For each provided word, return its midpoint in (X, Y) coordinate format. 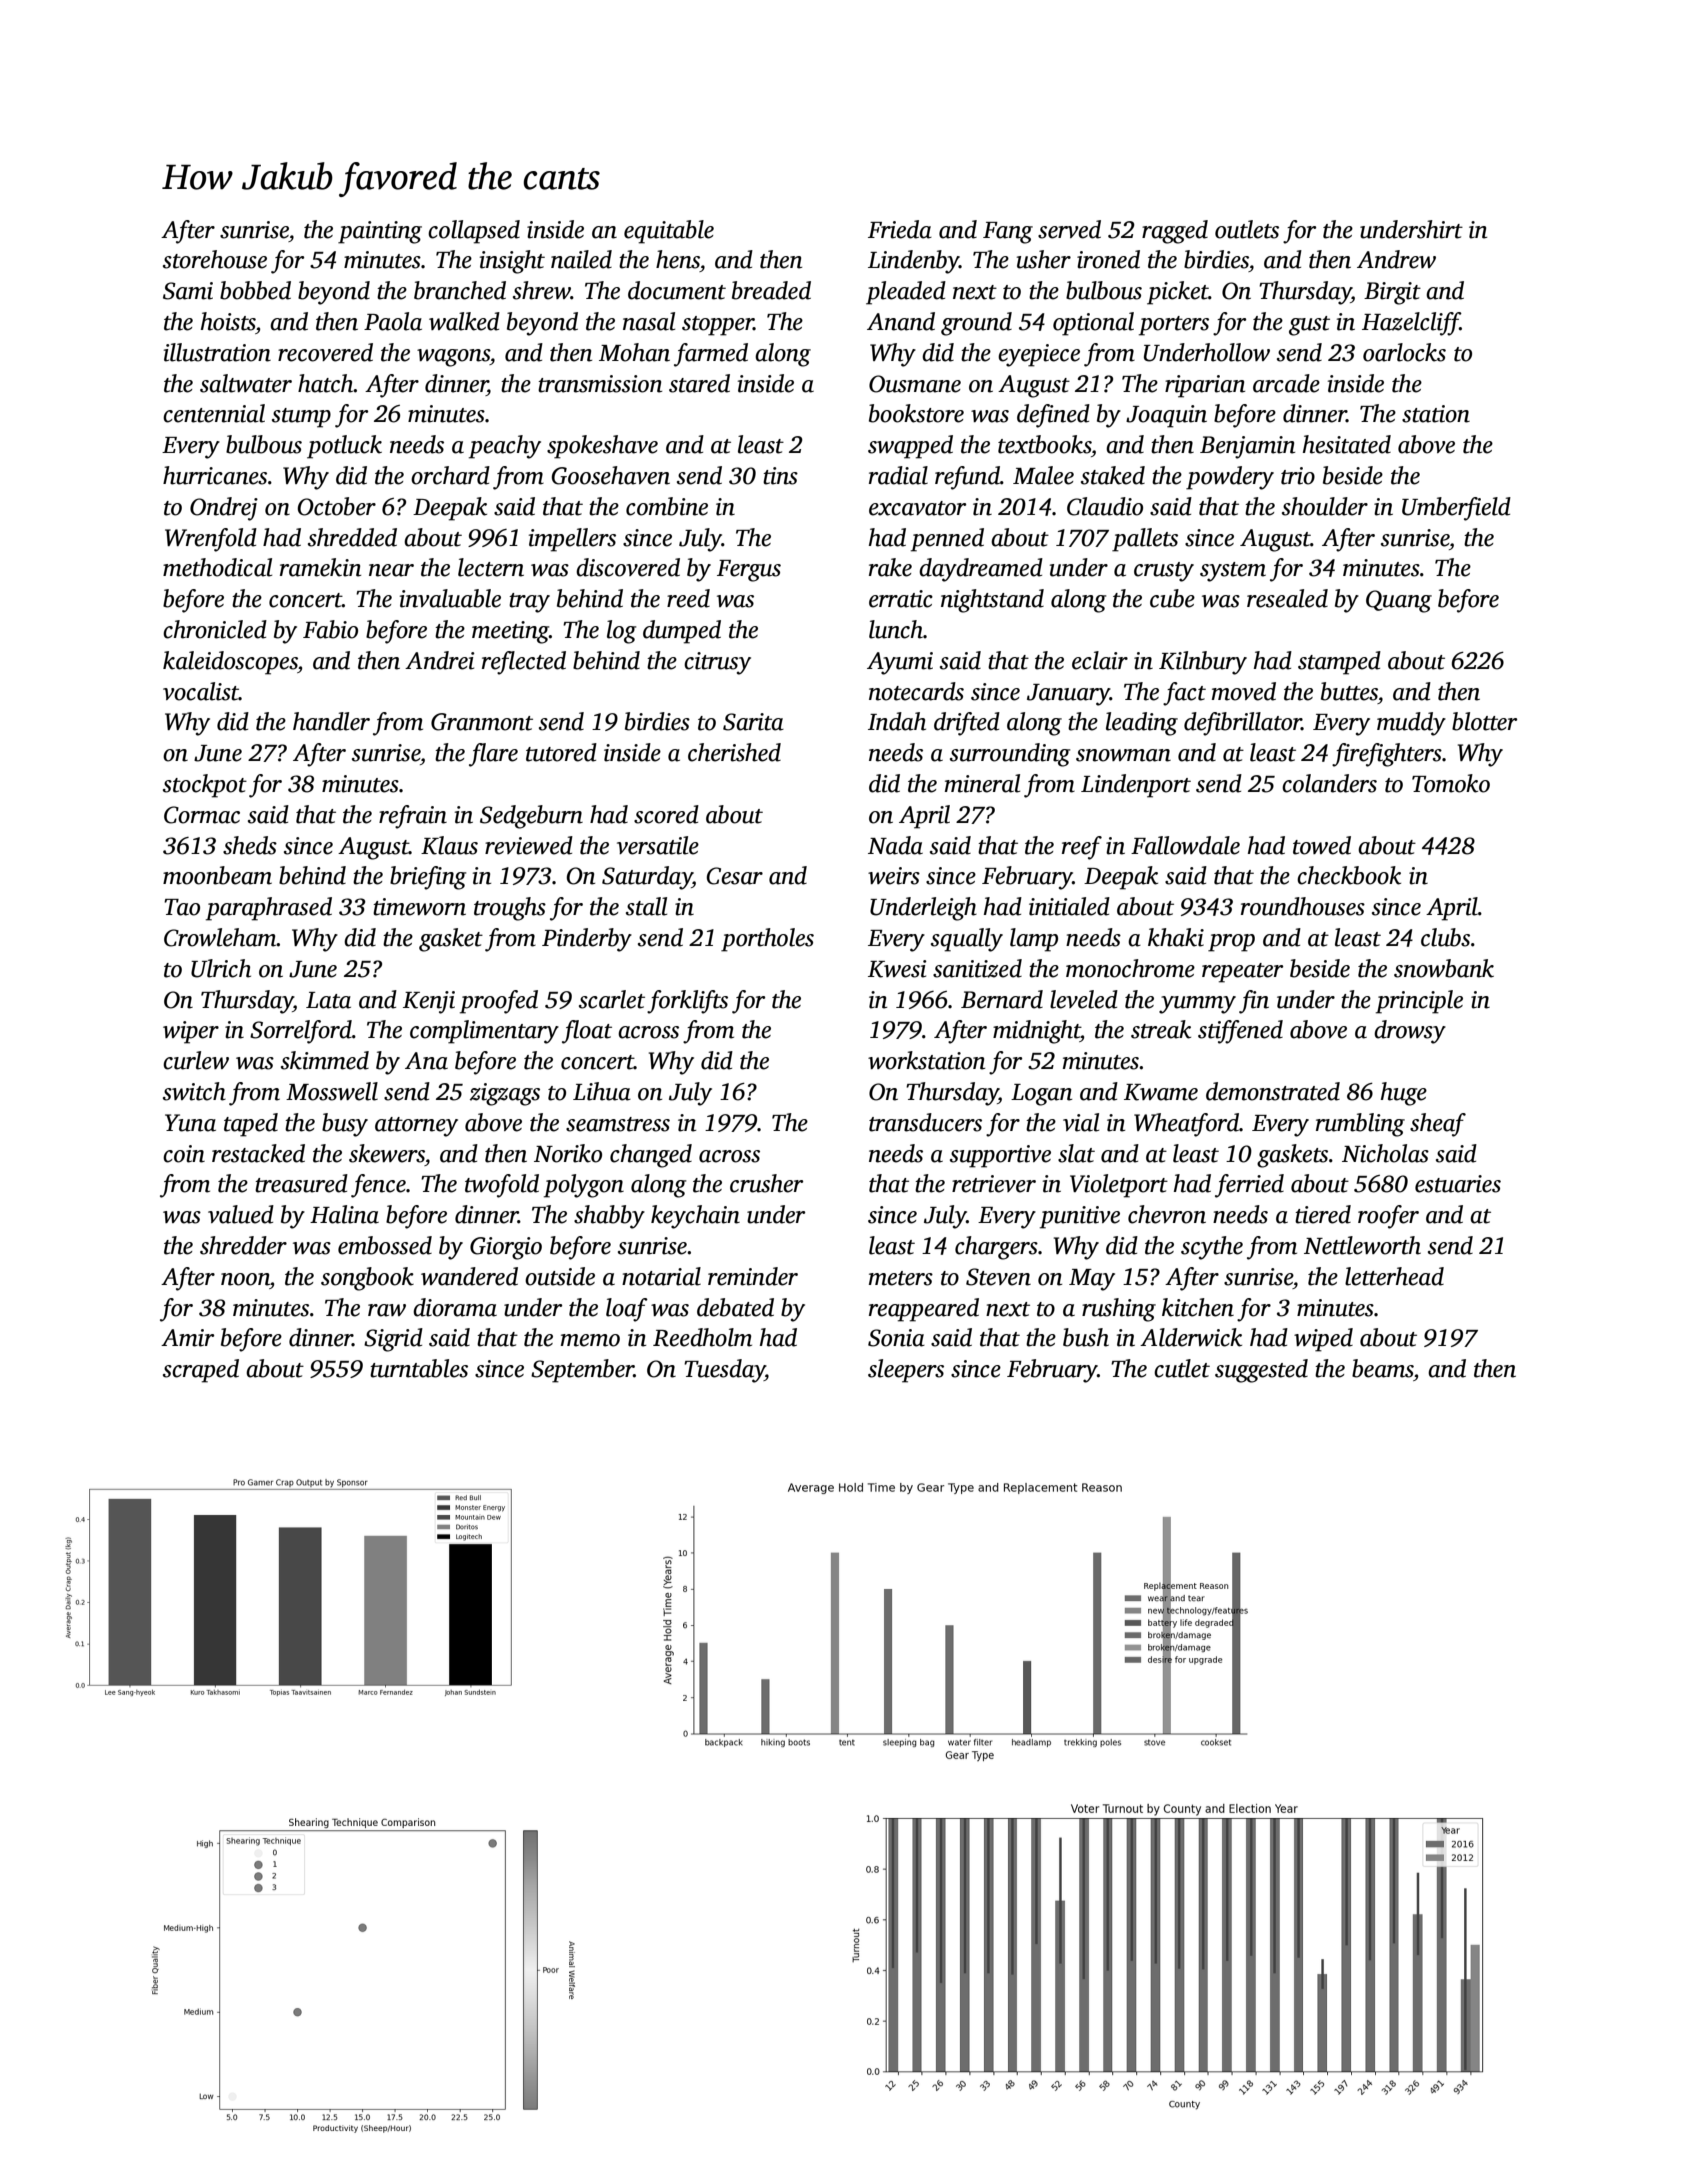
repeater (1242, 973)
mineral (982, 783)
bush (1086, 1337)
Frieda (900, 229)
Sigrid (393, 1340)
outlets (1247, 229)
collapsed (474, 232)
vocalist (201, 691)
